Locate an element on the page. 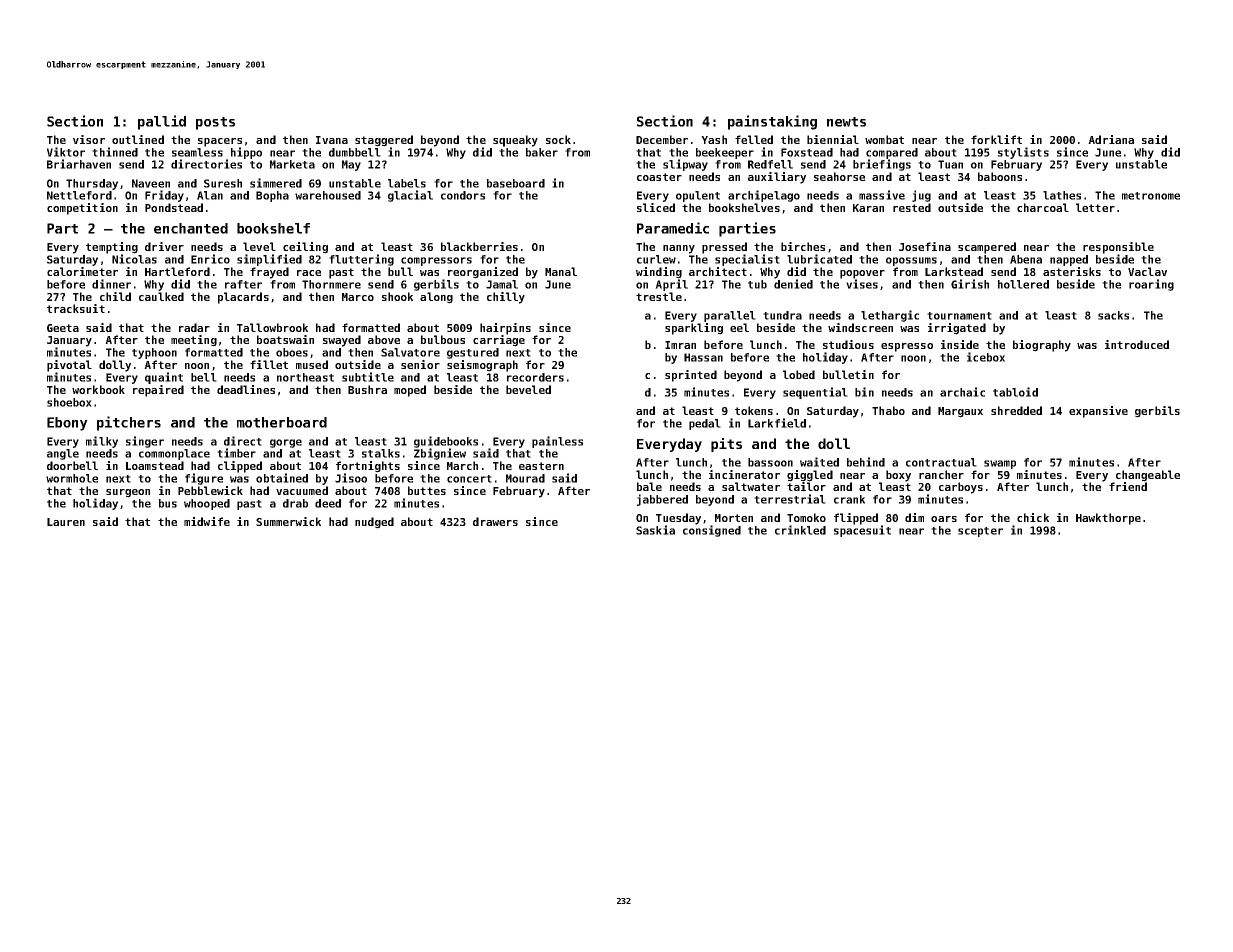 Image resolution: width=1233 pixels, height=952 pixels. bookshelf is located at coordinates (273, 228).
